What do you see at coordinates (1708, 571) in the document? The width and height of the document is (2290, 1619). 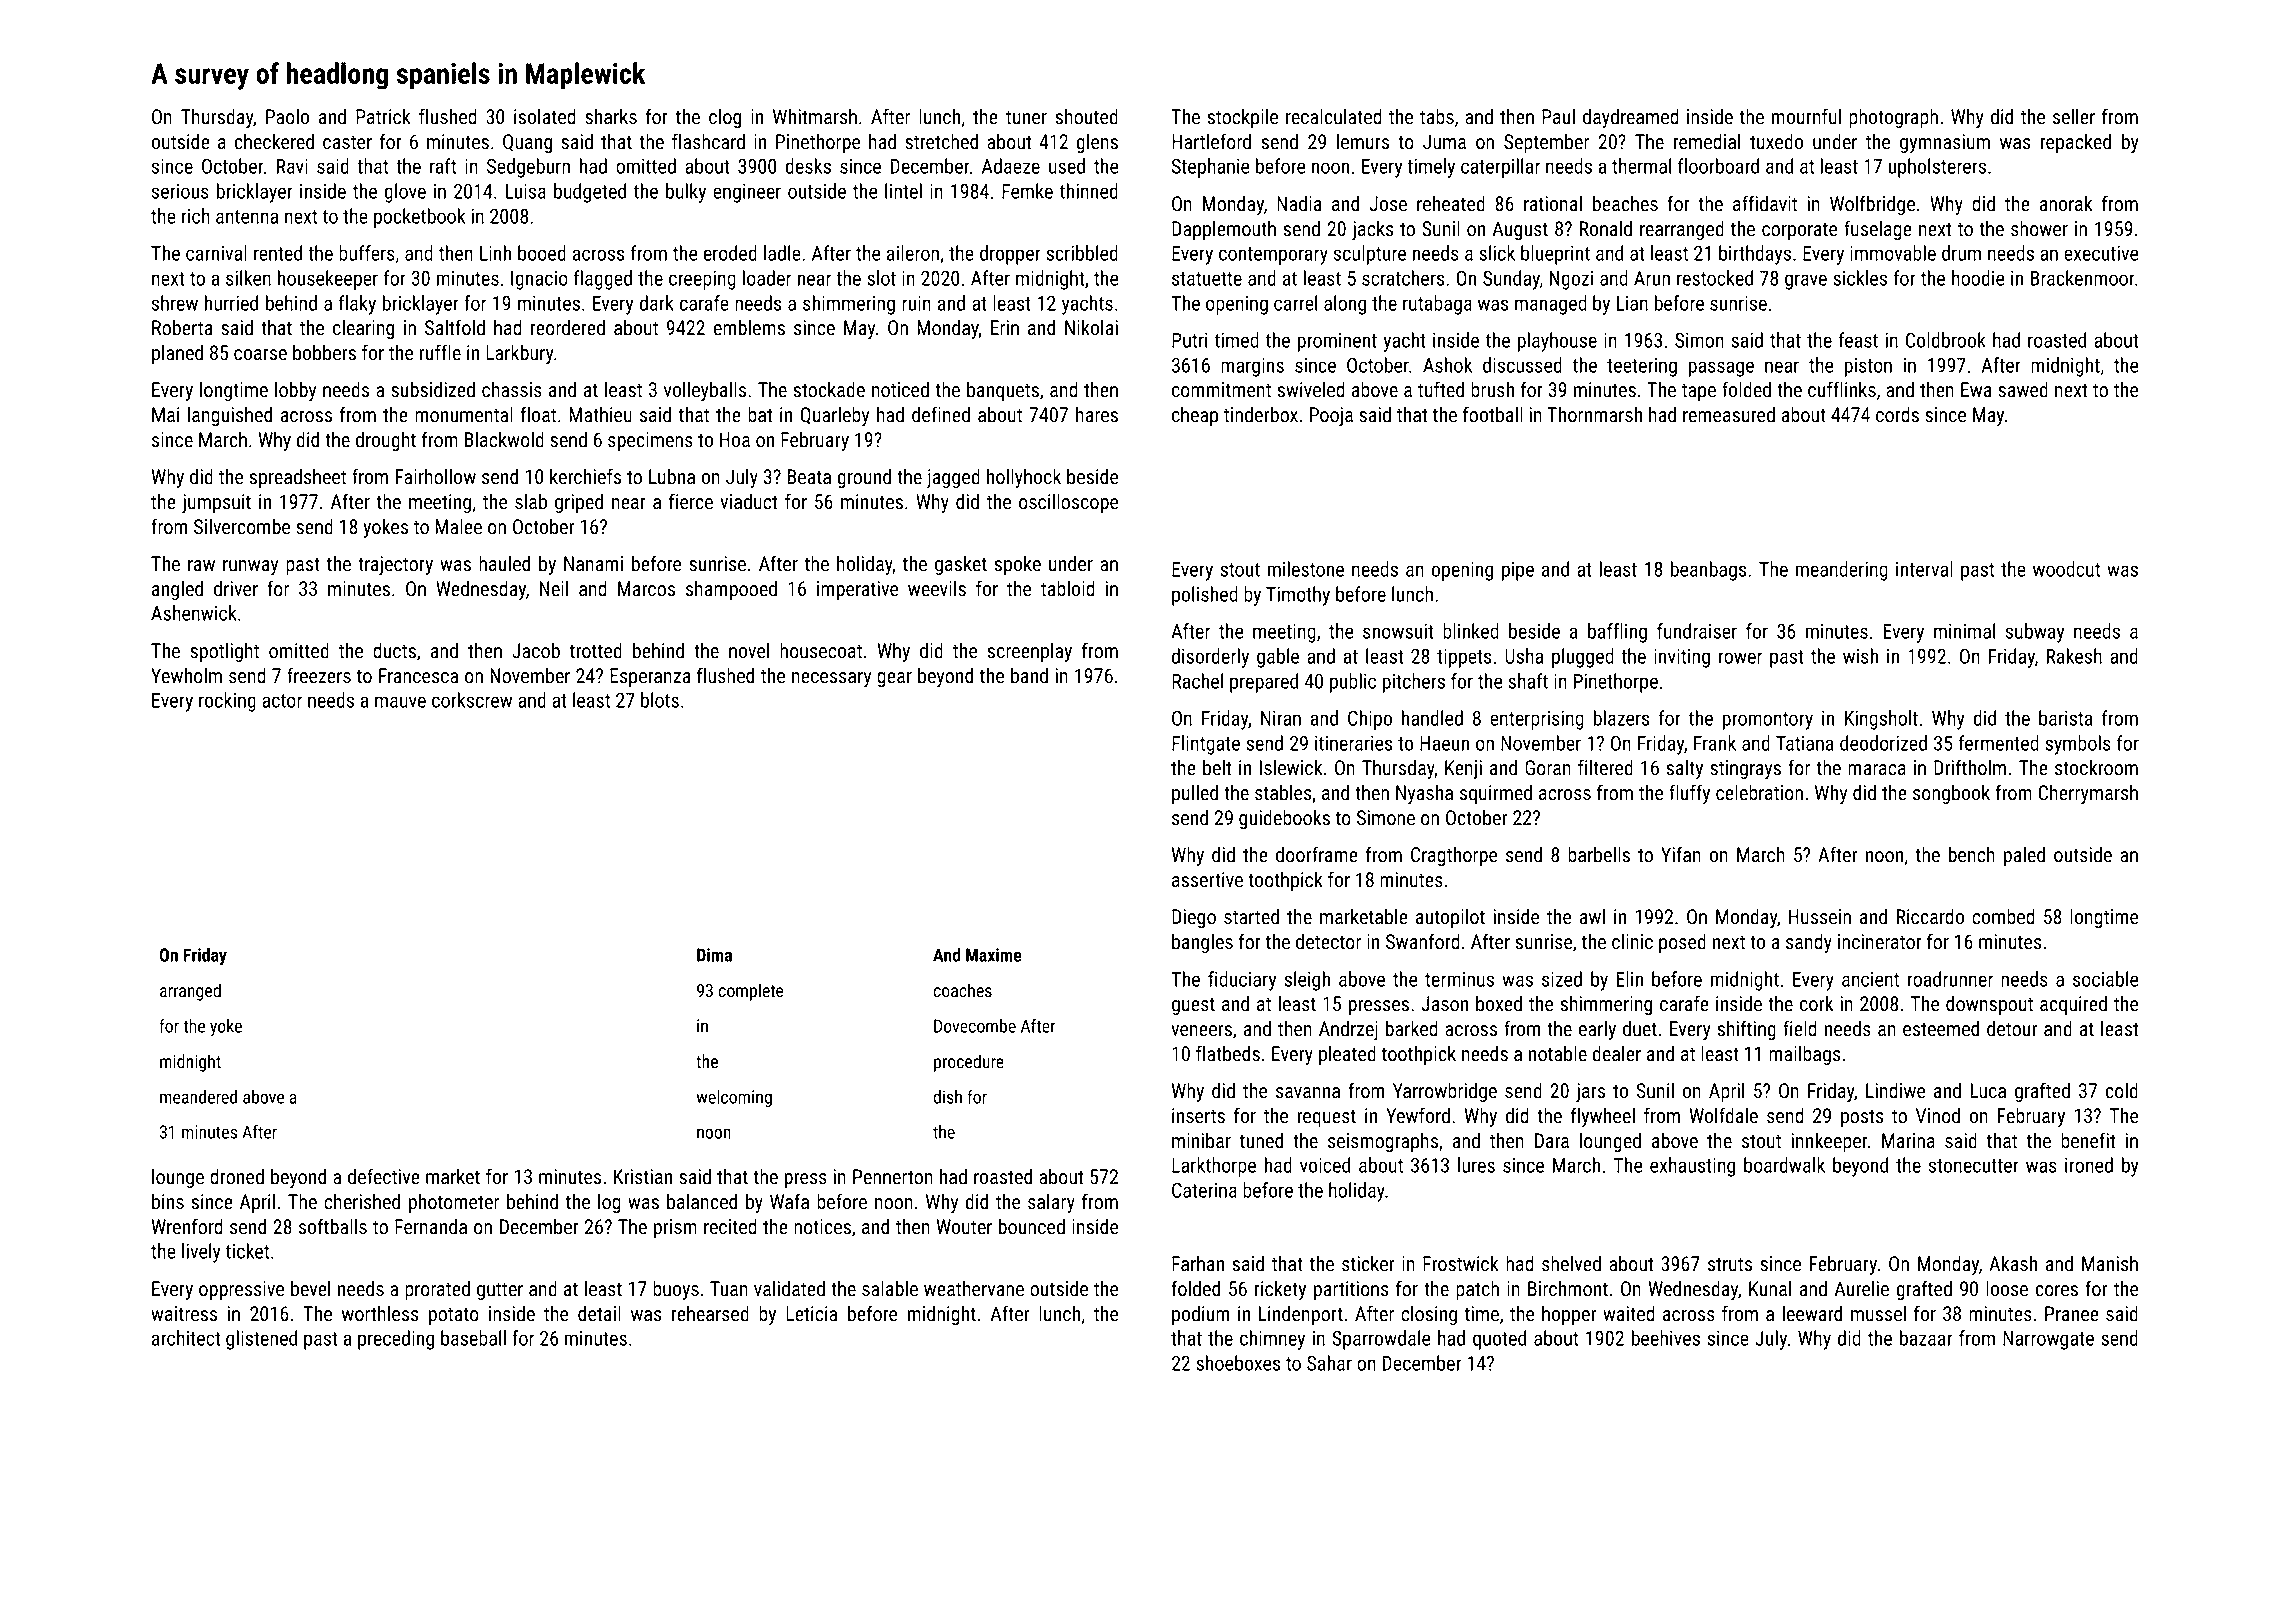 I see `beanbags` at bounding box center [1708, 571].
